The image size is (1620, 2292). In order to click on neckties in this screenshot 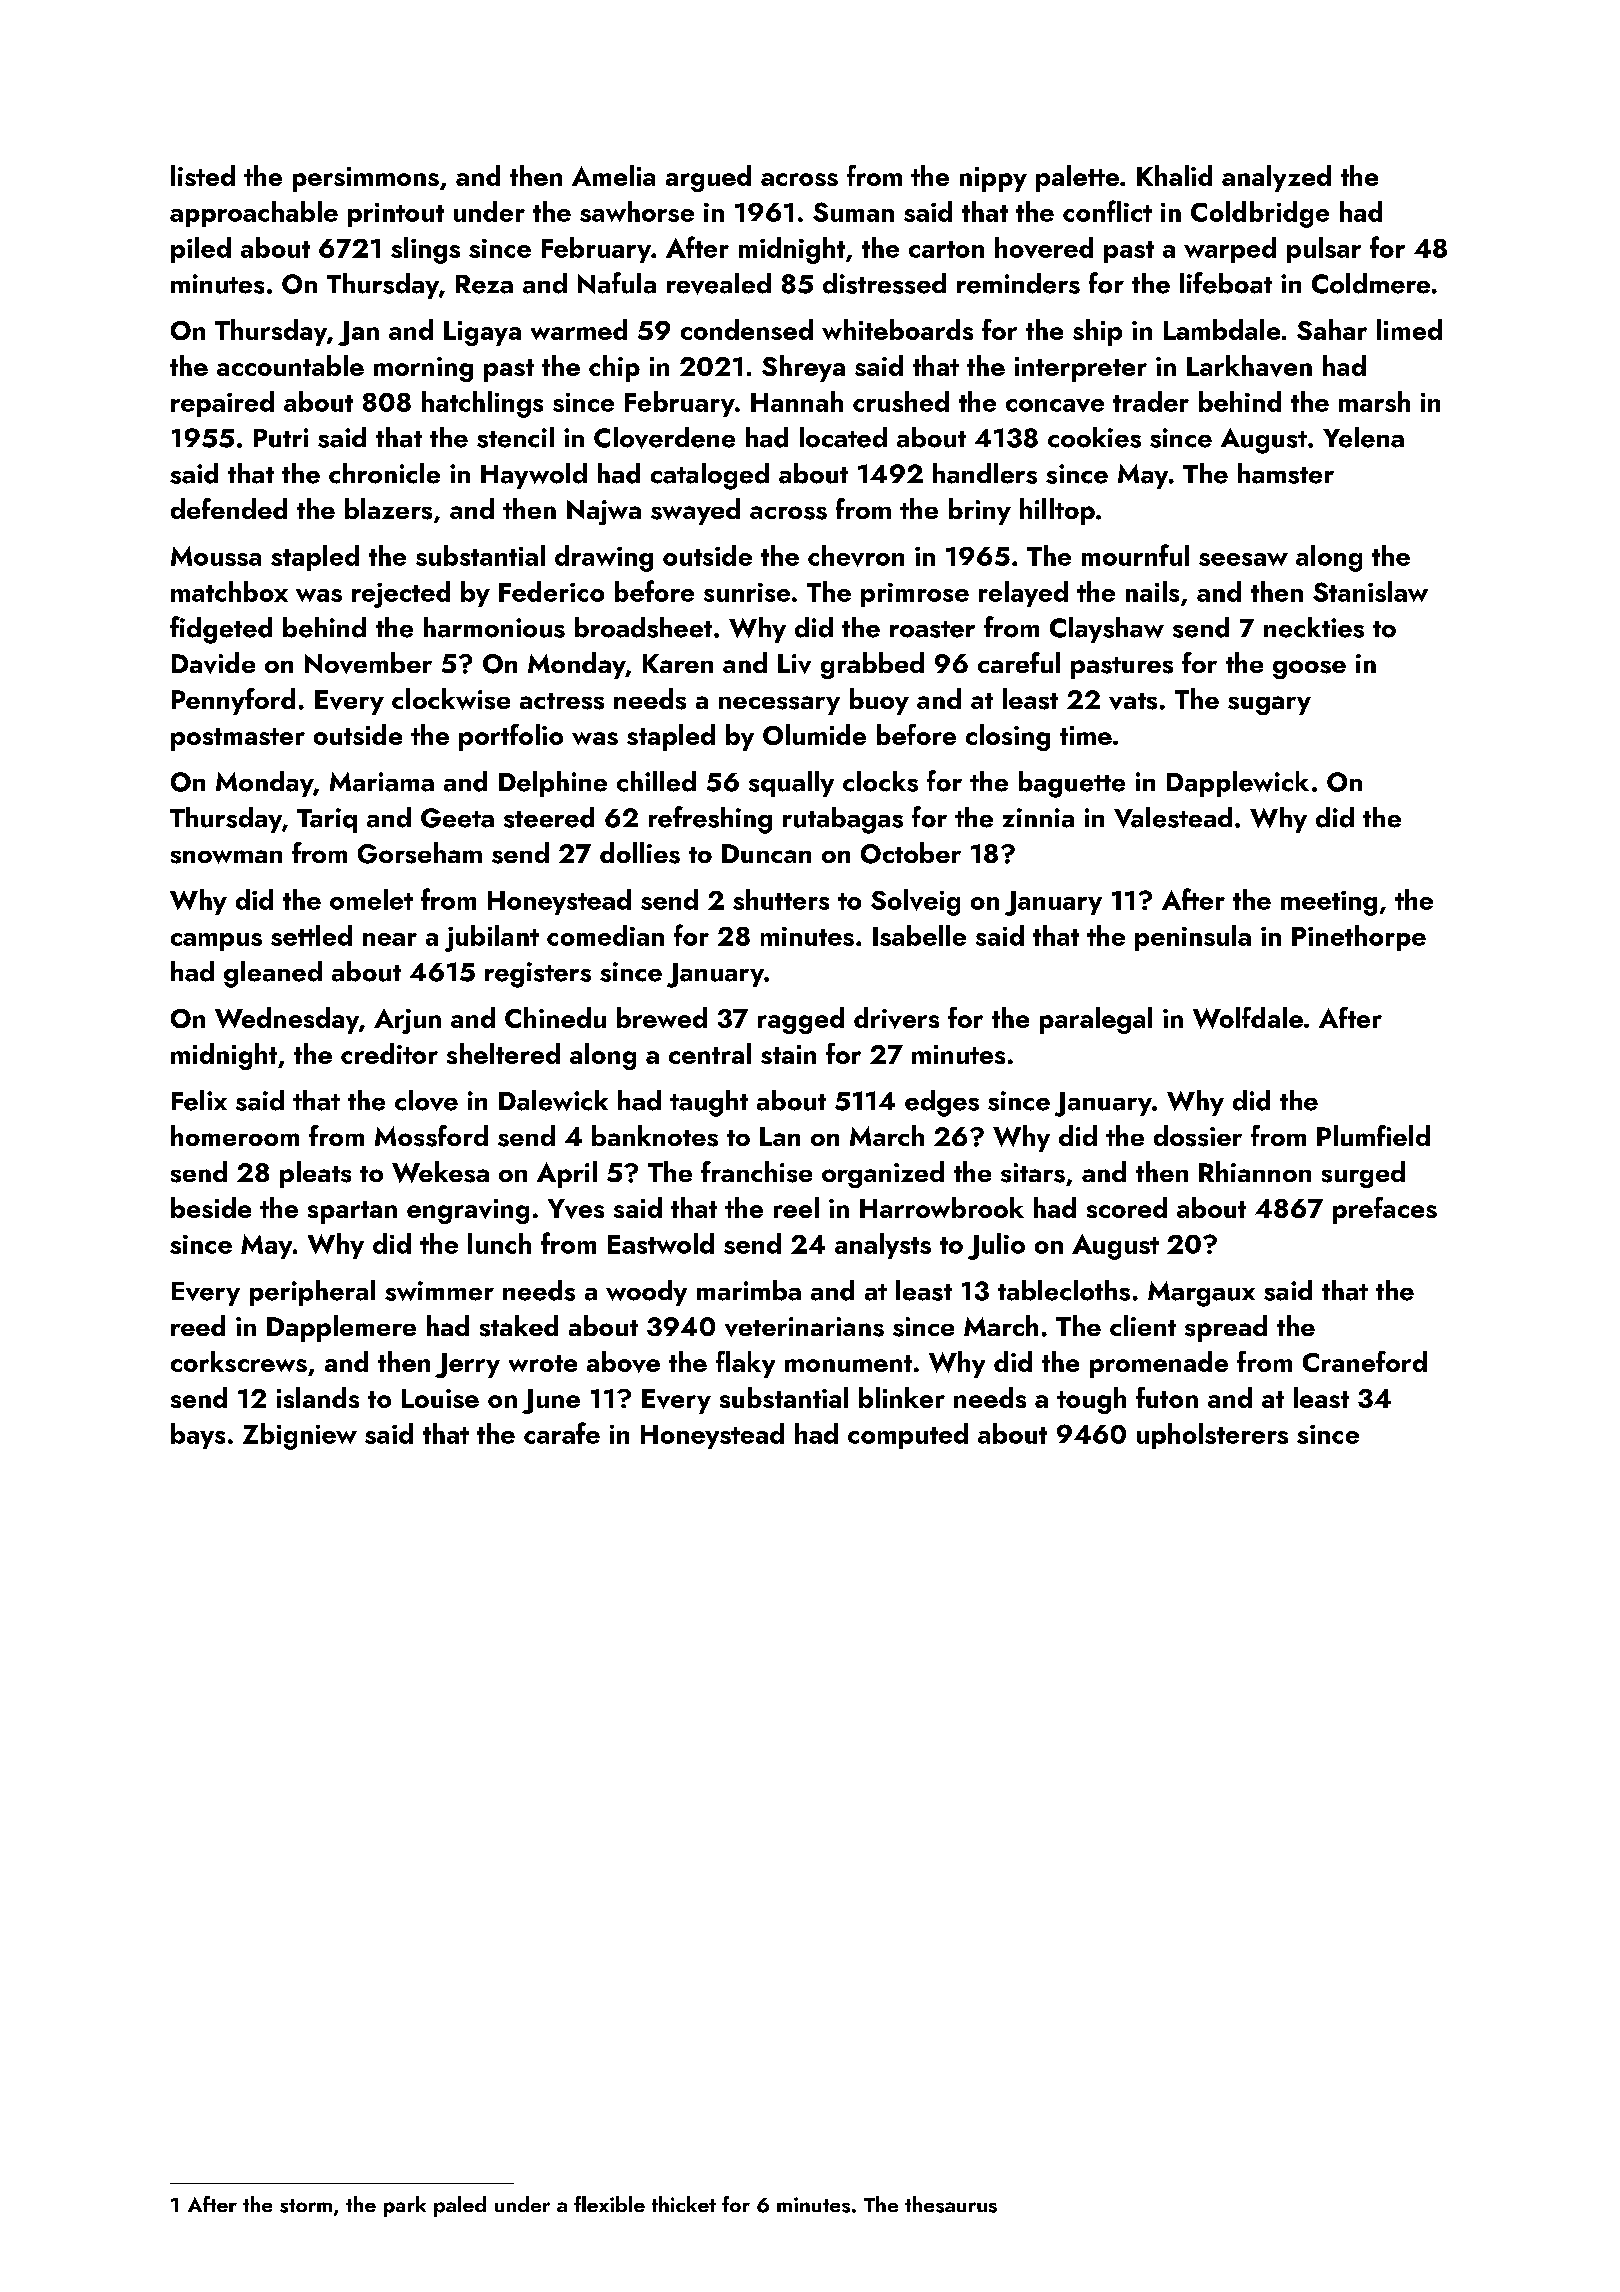, I will do `click(1314, 627)`.
